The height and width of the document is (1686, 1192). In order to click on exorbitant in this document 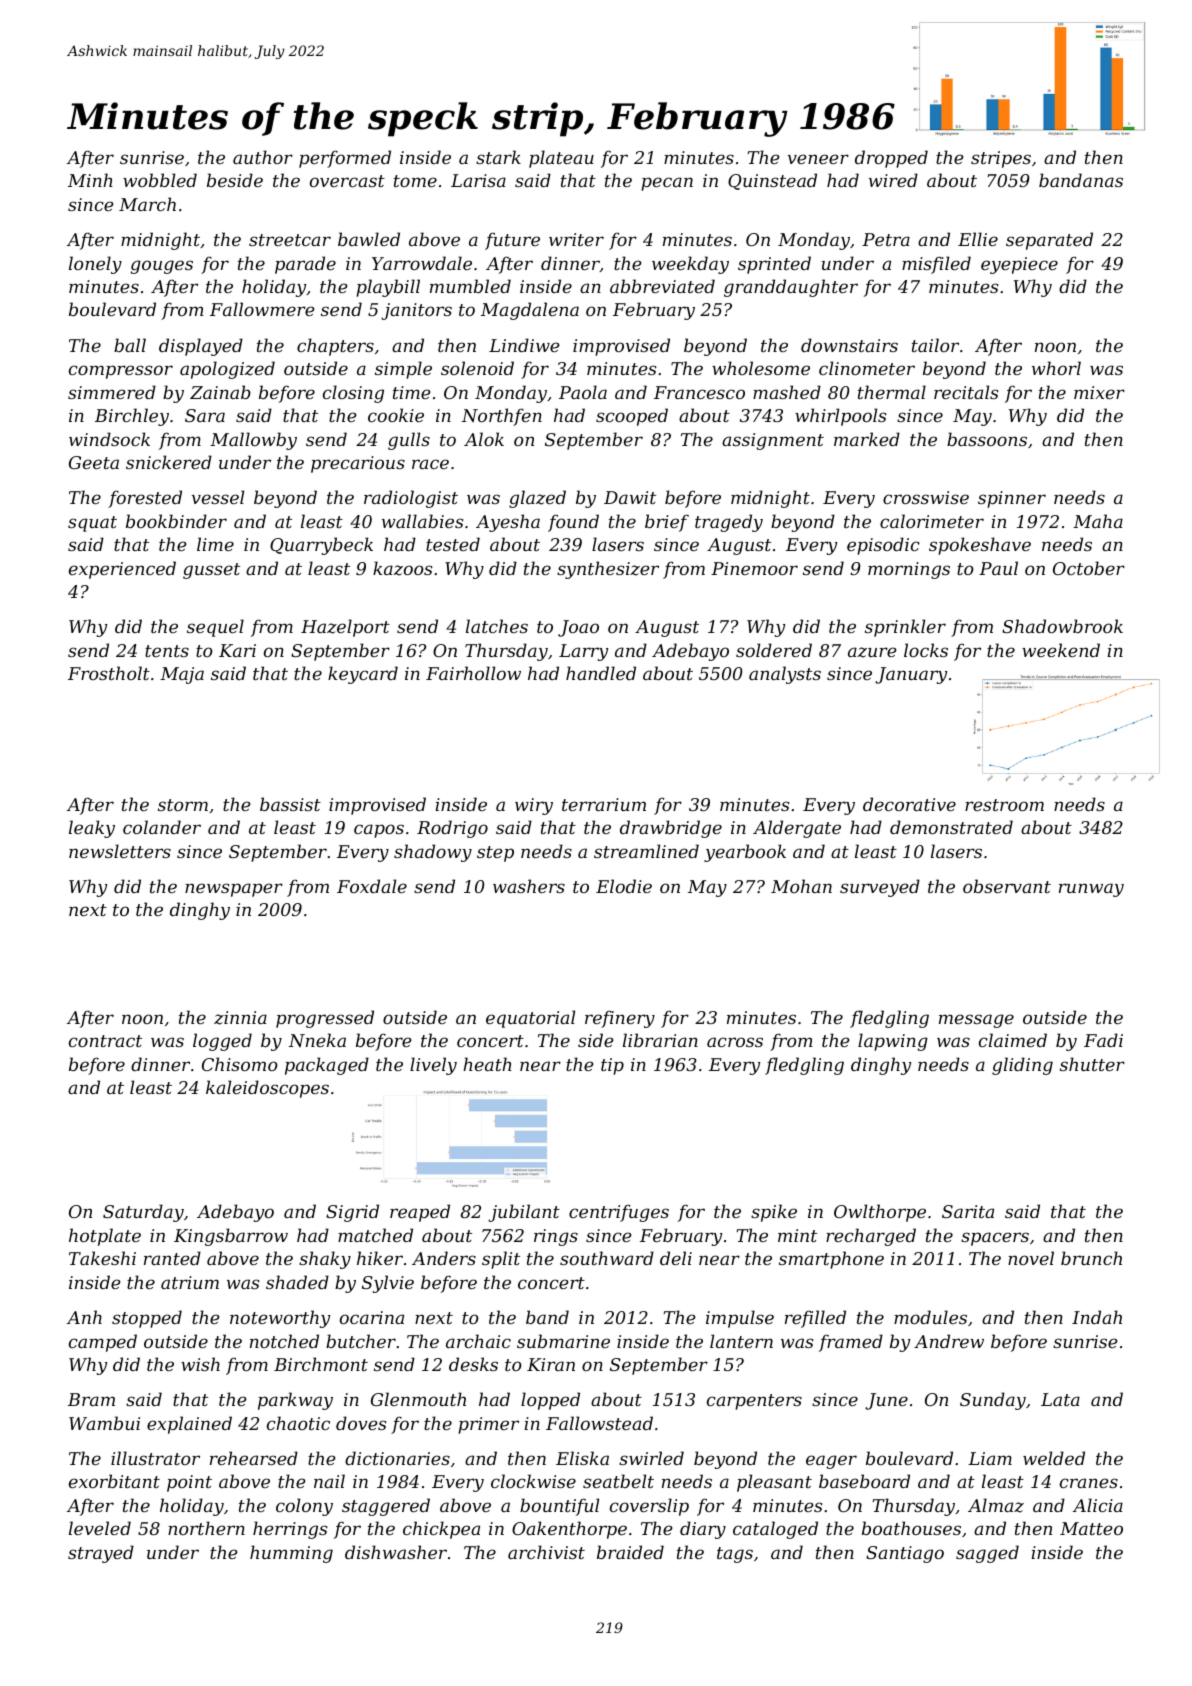, I will do `click(114, 1481)`.
